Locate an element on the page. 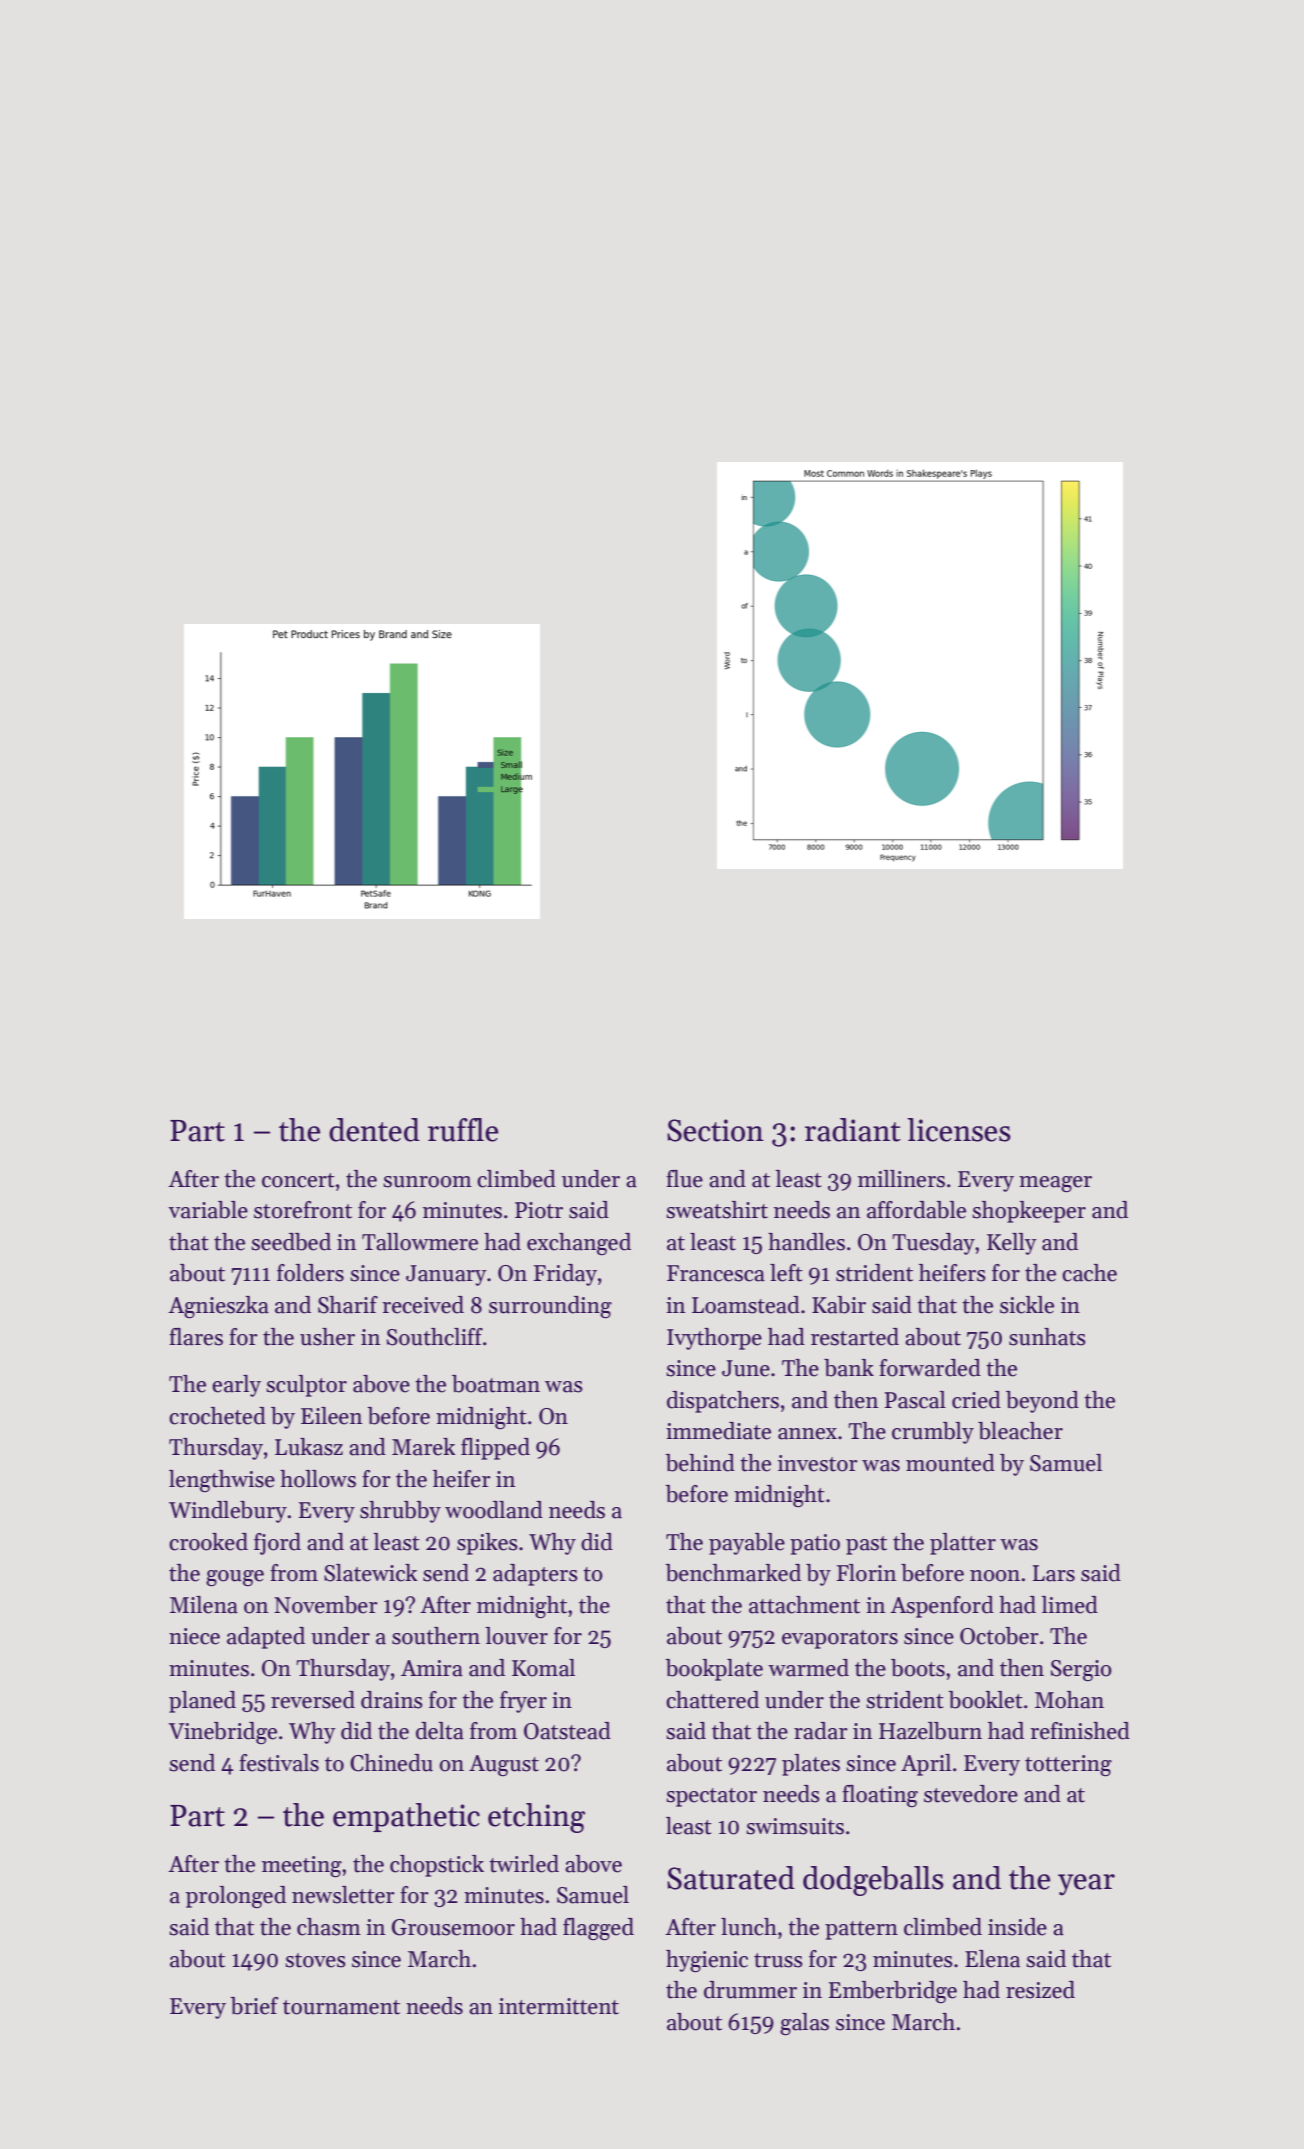 The height and width of the image is (2149, 1304). limed is located at coordinates (1069, 1605).
